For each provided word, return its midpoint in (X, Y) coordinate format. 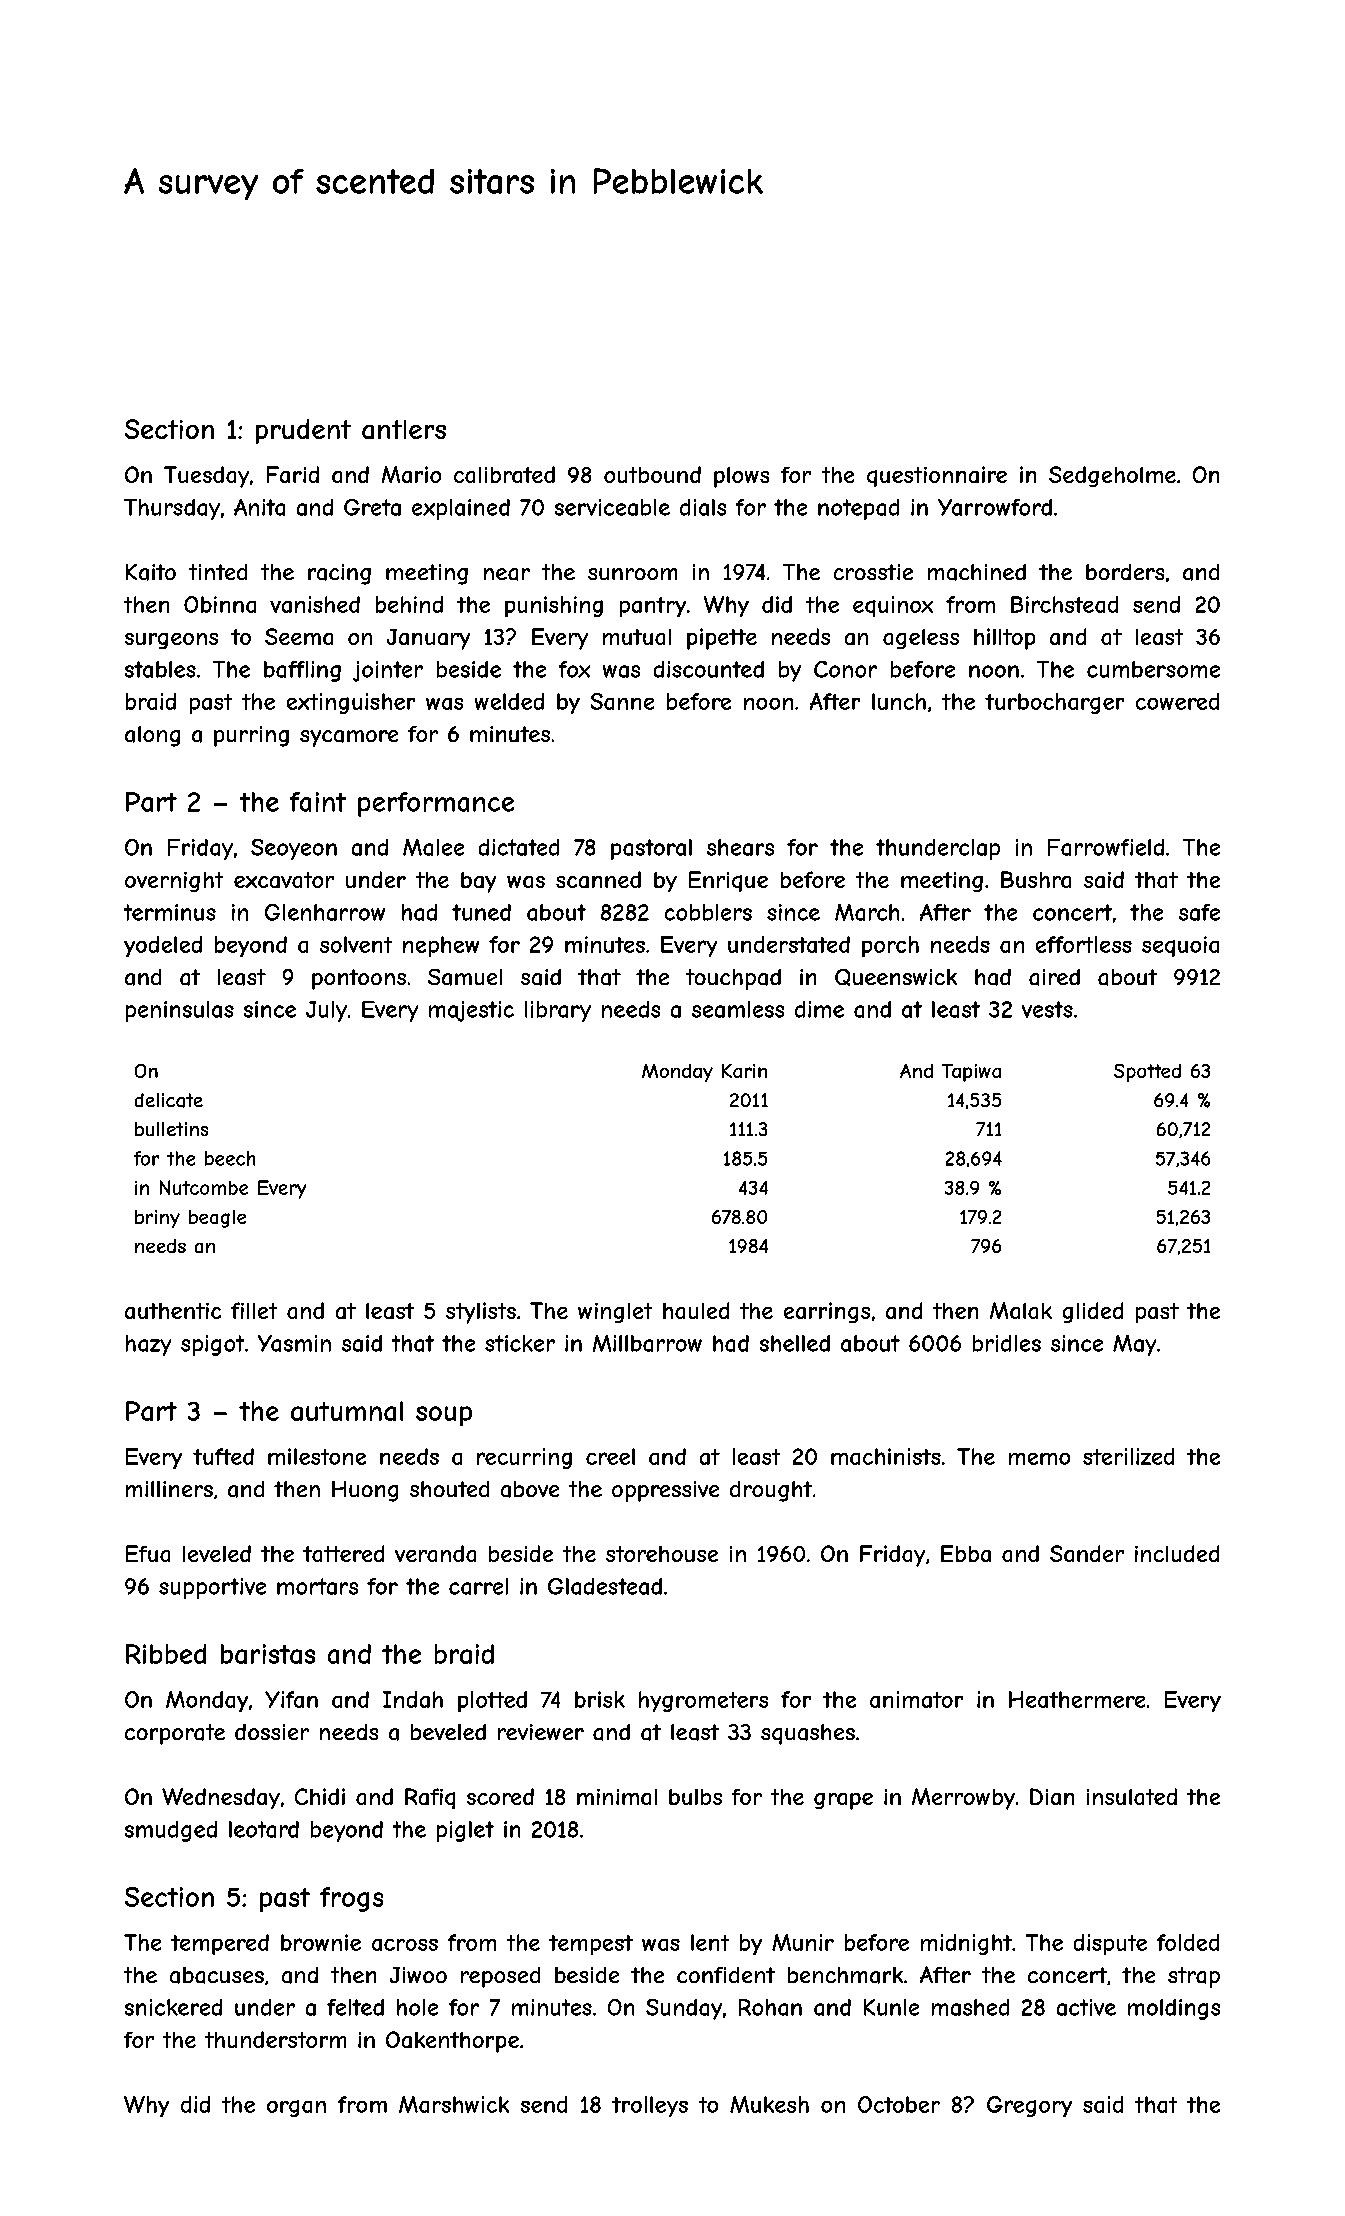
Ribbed (166, 1654)
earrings (827, 1312)
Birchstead (1064, 604)
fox (574, 669)
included (1177, 1553)
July (326, 1011)
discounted (709, 669)
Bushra (1036, 879)
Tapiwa (971, 1073)
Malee (433, 847)
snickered (173, 2007)
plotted (492, 1701)
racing (339, 574)
